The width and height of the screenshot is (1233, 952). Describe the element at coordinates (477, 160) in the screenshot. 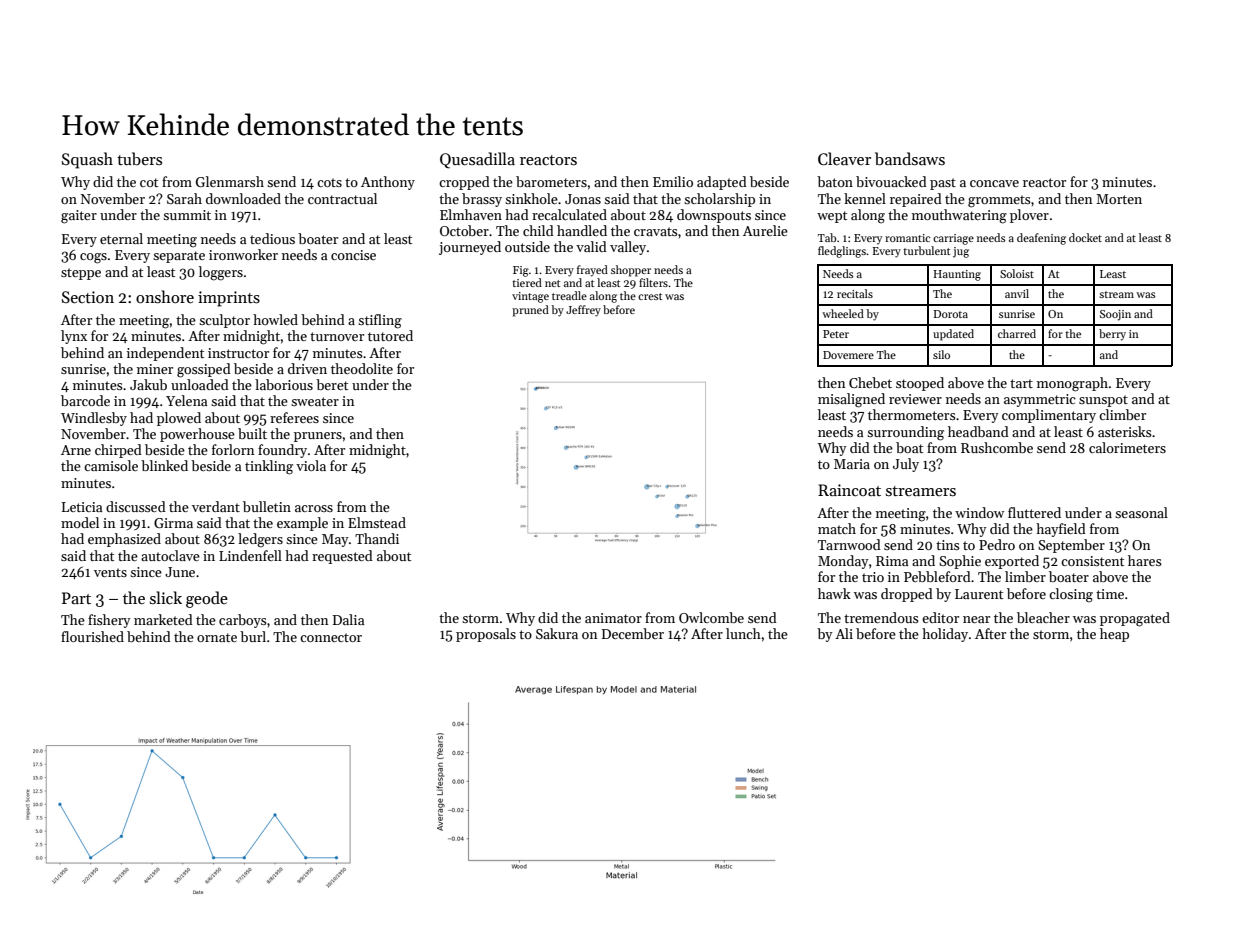

I see `Quesadilla` at that location.
